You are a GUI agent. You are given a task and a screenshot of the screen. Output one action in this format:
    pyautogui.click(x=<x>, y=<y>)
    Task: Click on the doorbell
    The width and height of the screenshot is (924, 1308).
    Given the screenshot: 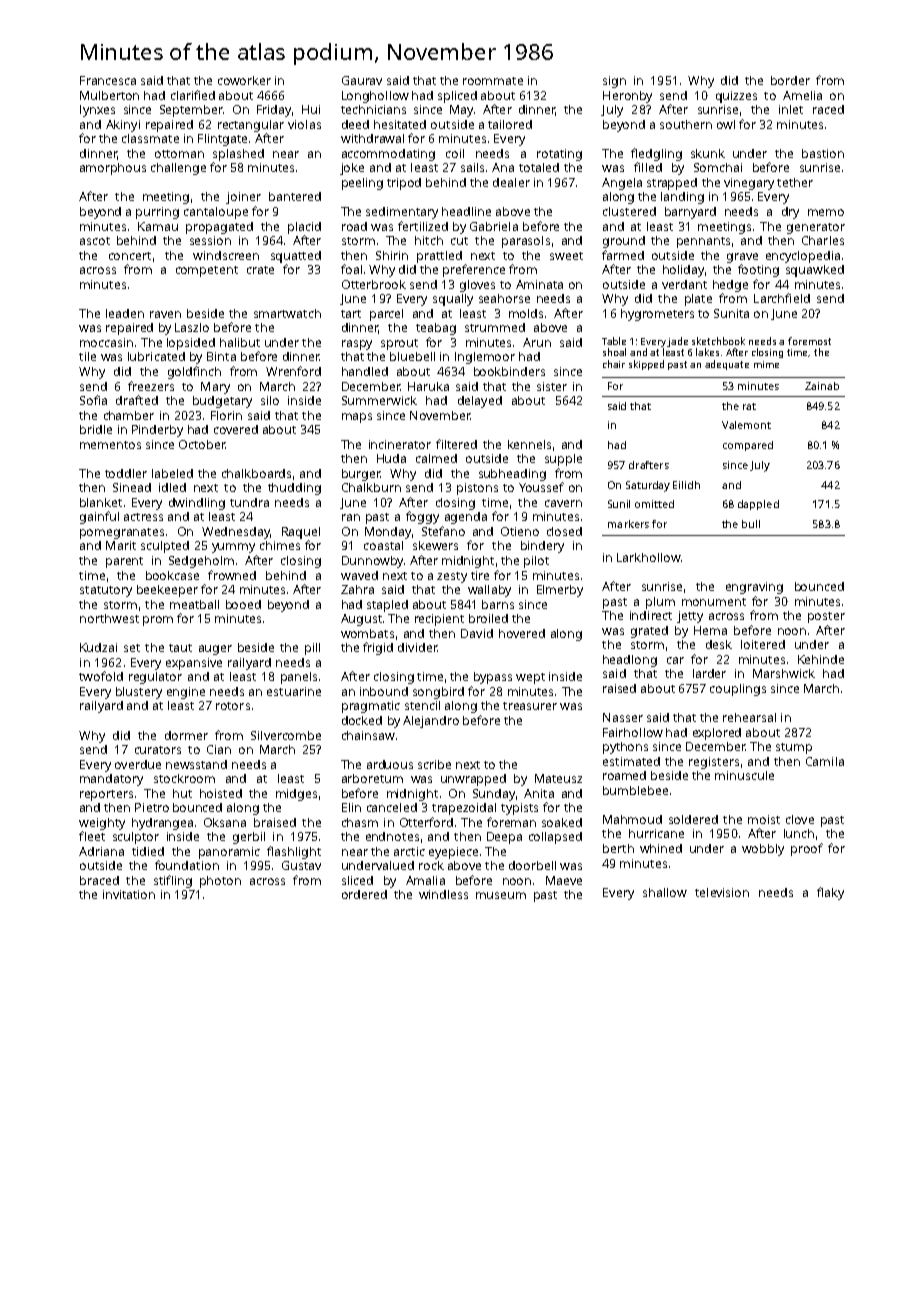 What is the action you would take?
    pyautogui.click(x=532, y=865)
